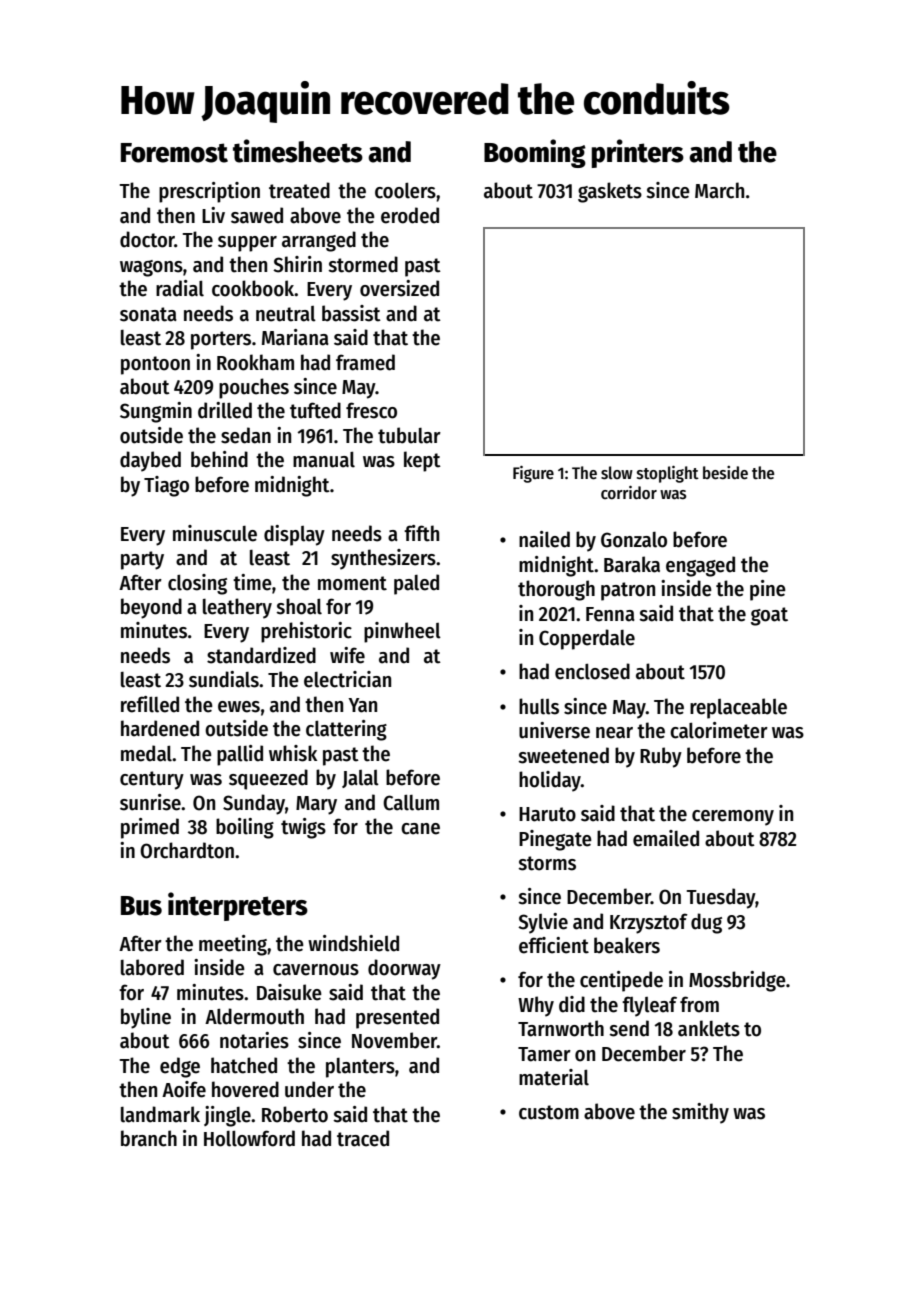 The width and height of the screenshot is (924, 1311). Describe the element at coordinates (237, 608) in the screenshot. I see `leathery` at that location.
